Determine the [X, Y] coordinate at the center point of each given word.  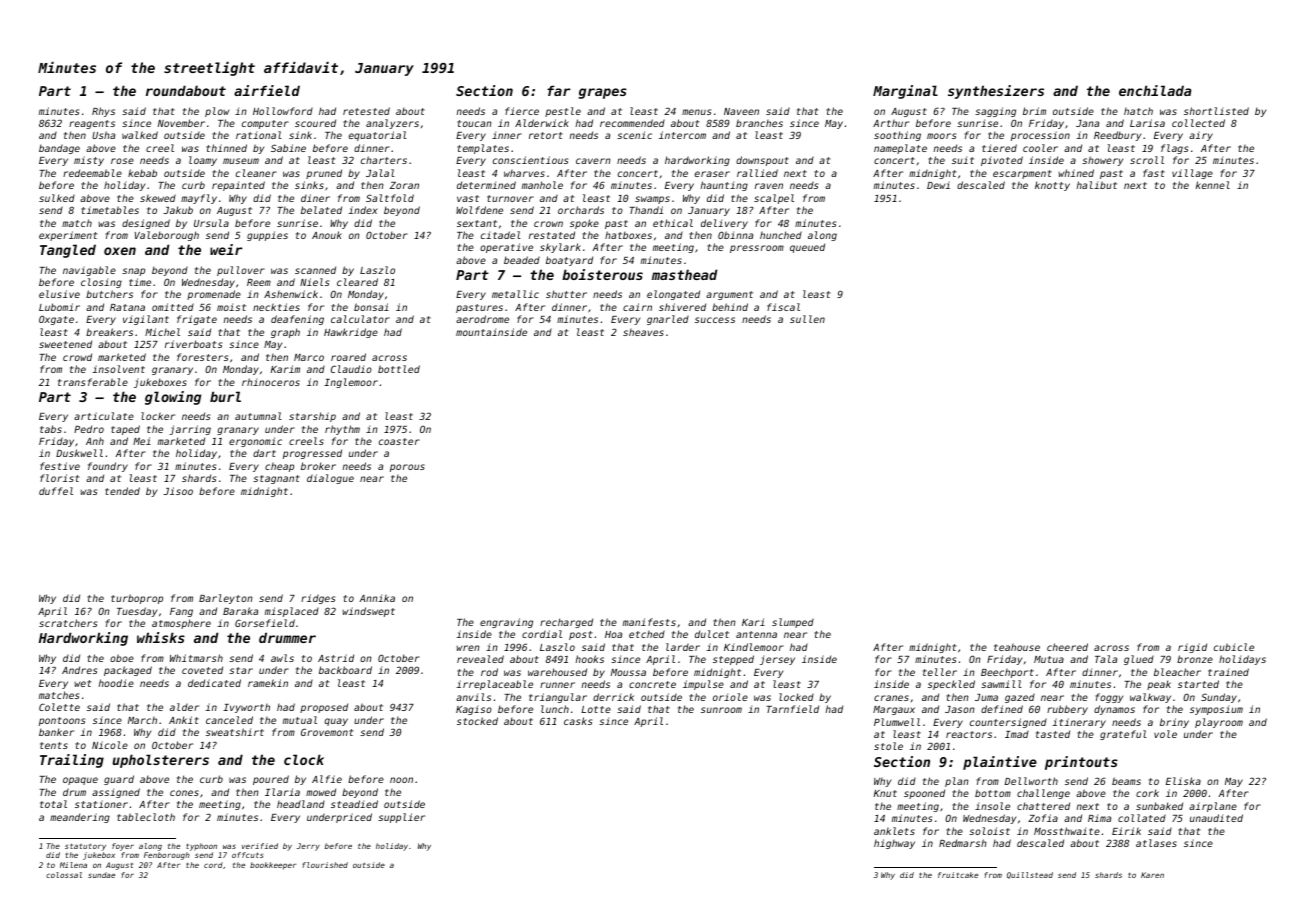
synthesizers [996, 92]
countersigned [1008, 723]
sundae [101, 875]
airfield [267, 90]
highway [894, 844]
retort [546, 135]
